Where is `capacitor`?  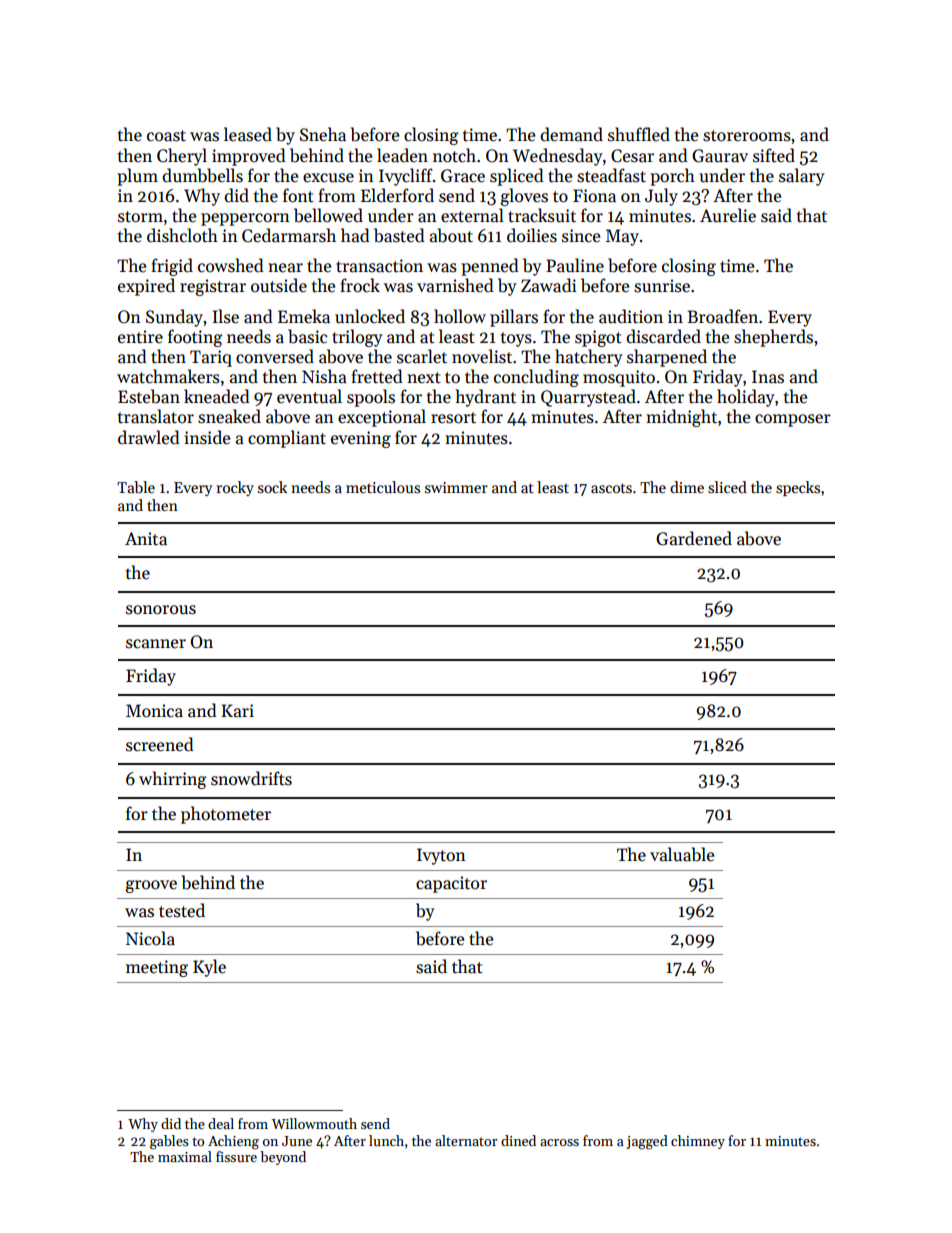 capacitor is located at coordinates (451, 884).
